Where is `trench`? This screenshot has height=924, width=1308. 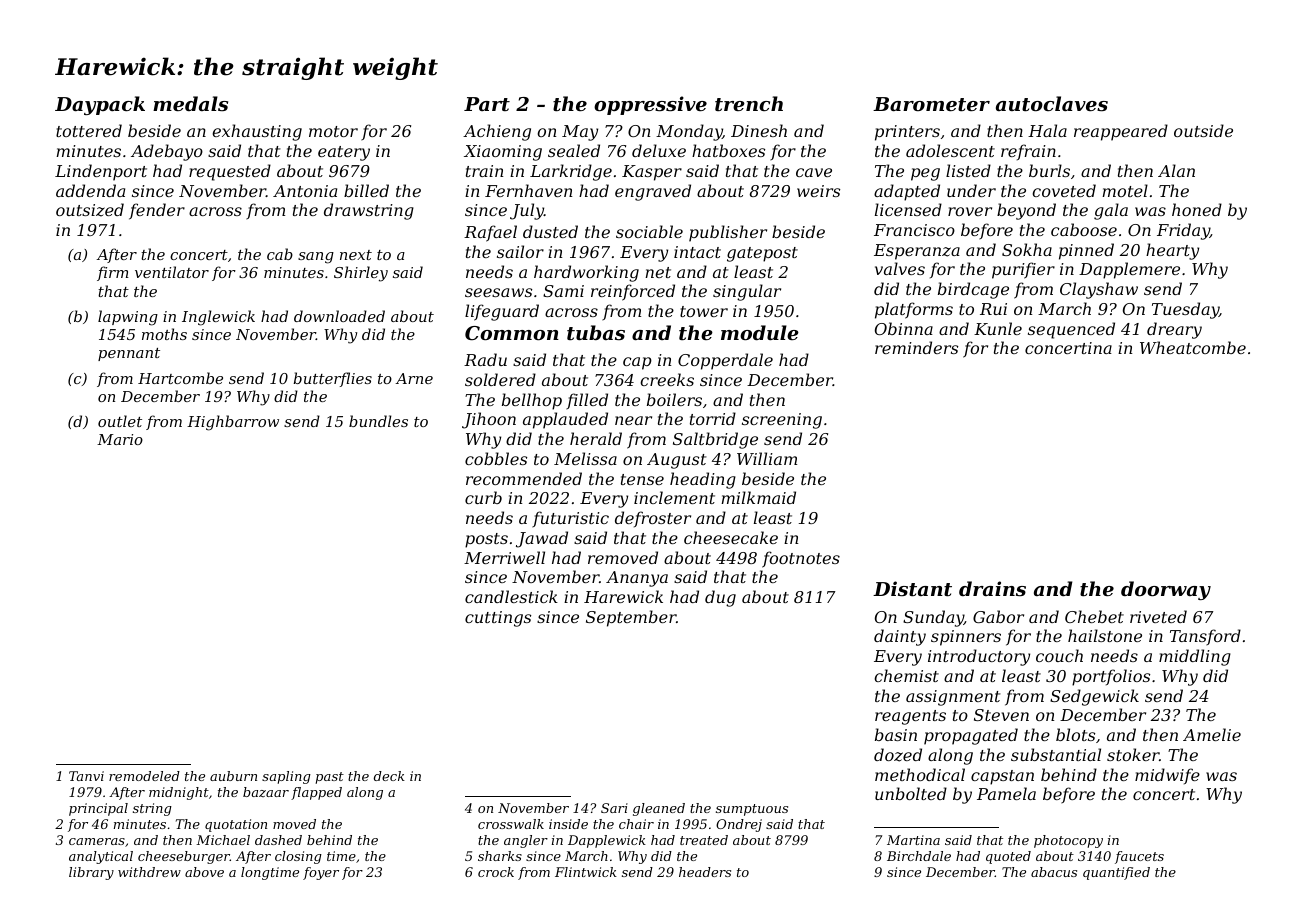 trench is located at coordinates (749, 103).
